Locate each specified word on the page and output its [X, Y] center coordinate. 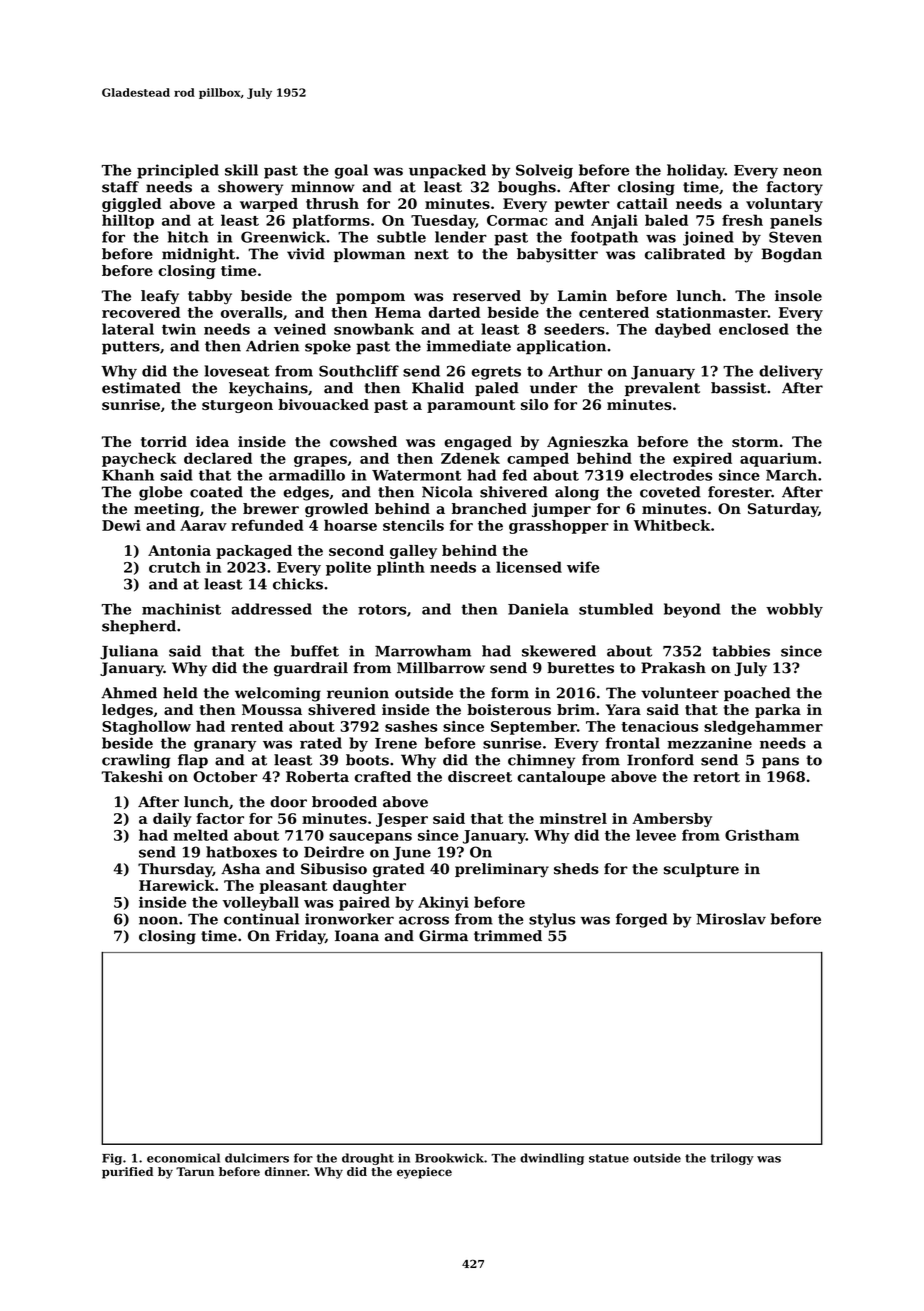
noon [158, 920]
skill [241, 170]
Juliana [129, 652]
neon [802, 171]
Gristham [762, 835]
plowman [369, 255]
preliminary [502, 870]
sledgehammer [763, 727]
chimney [541, 761]
